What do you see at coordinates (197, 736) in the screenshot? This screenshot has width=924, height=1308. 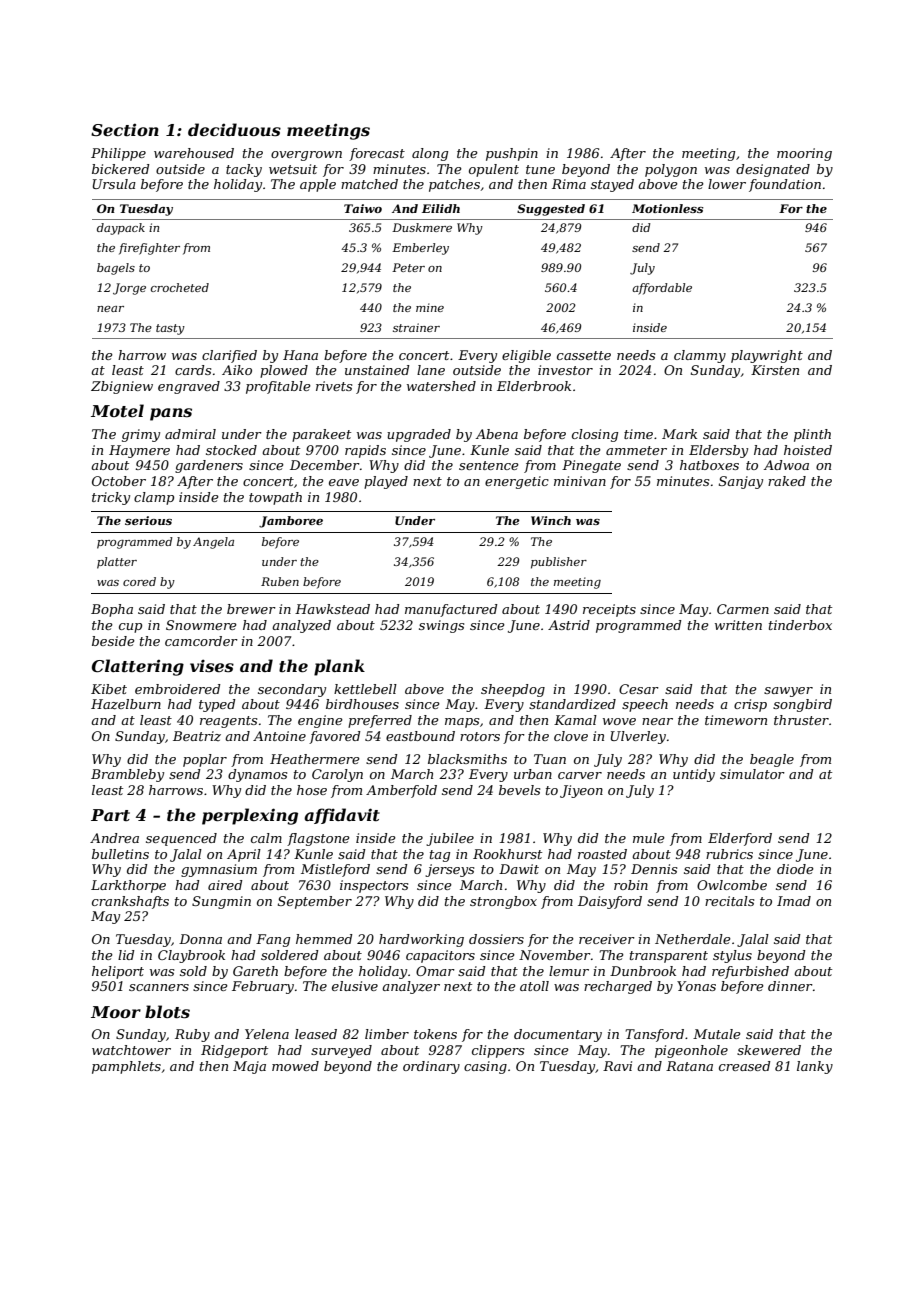 I see `Beatriz` at bounding box center [197, 736].
